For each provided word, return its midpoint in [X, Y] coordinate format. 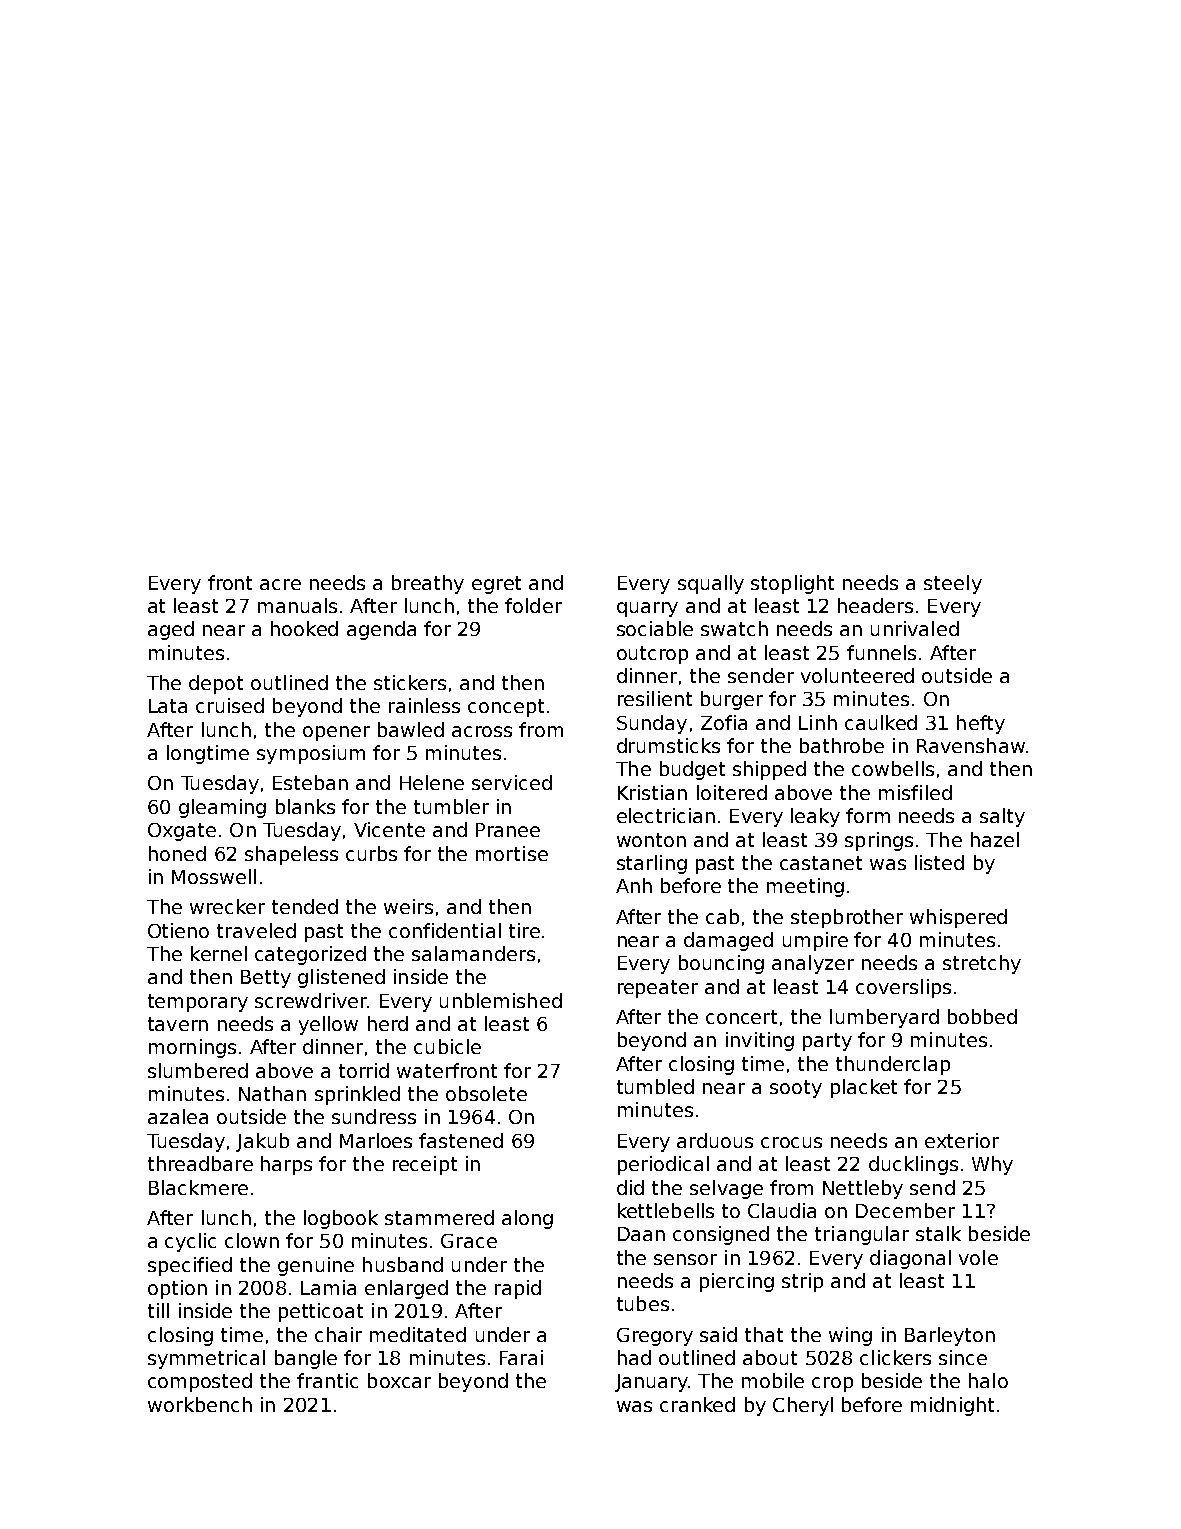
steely [953, 584]
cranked [697, 1404]
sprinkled [357, 1095]
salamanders [473, 953]
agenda [381, 630]
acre [280, 584]
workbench [200, 1404]
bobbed [982, 1016]
